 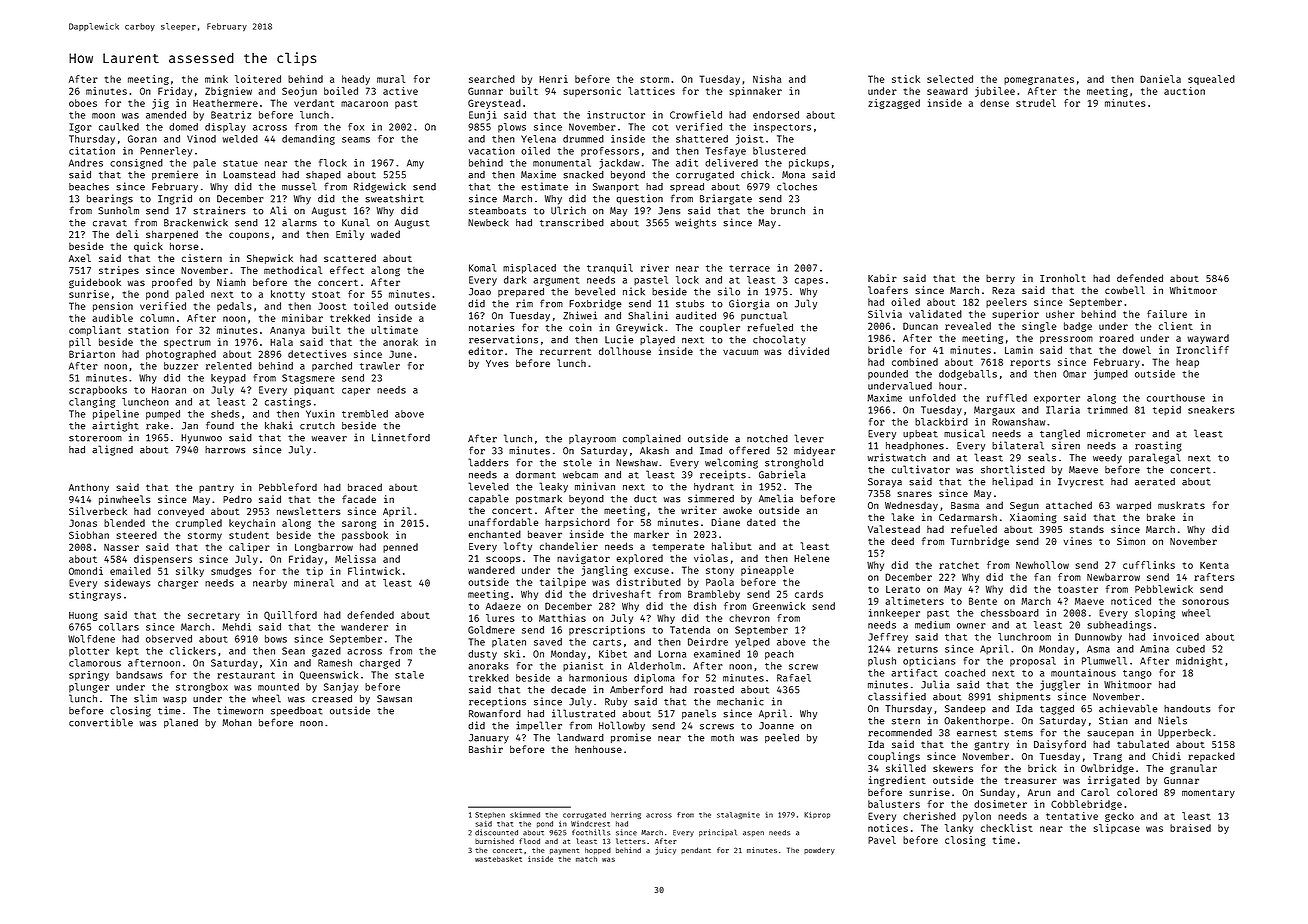 I want to click on match, so click(x=586, y=859).
